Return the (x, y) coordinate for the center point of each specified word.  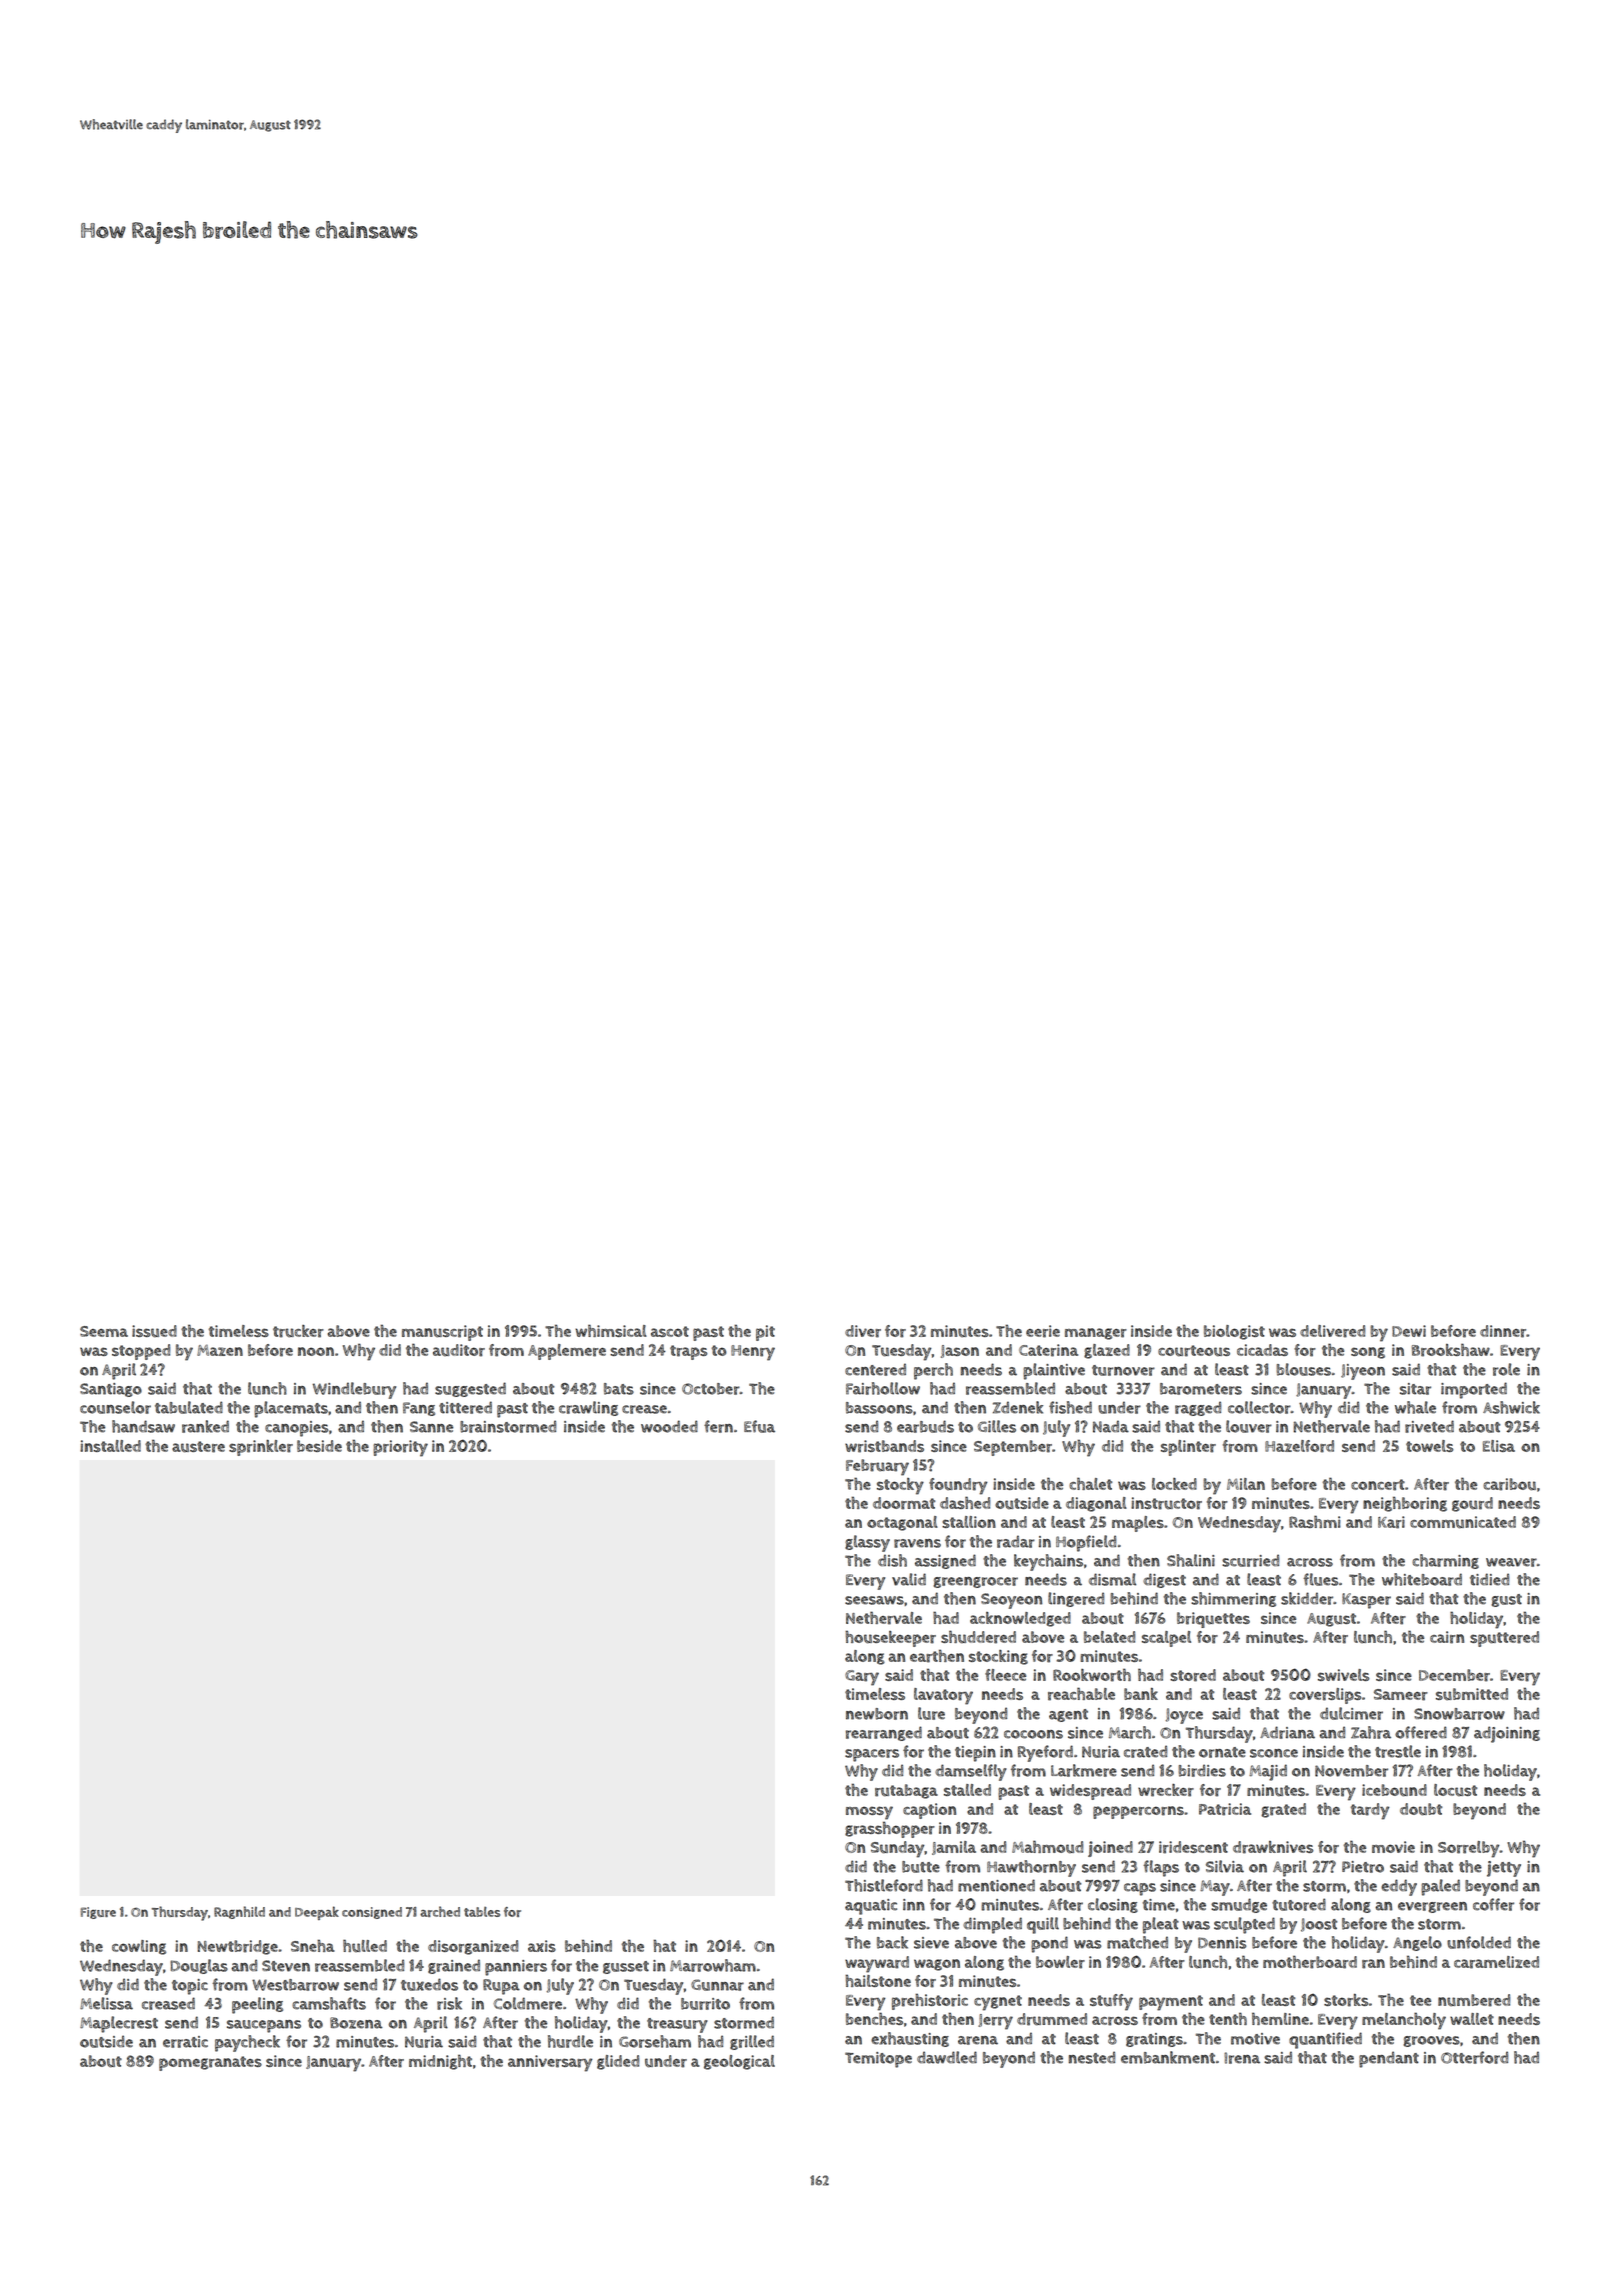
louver (1249, 1426)
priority (400, 1448)
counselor (115, 1407)
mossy (869, 1813)
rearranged (884, 1733)
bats (619, 1389)
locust (1455, 1790)
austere (198, 1447)
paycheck (247, 2043)
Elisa (1499, 1446)
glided (618, 2062)
